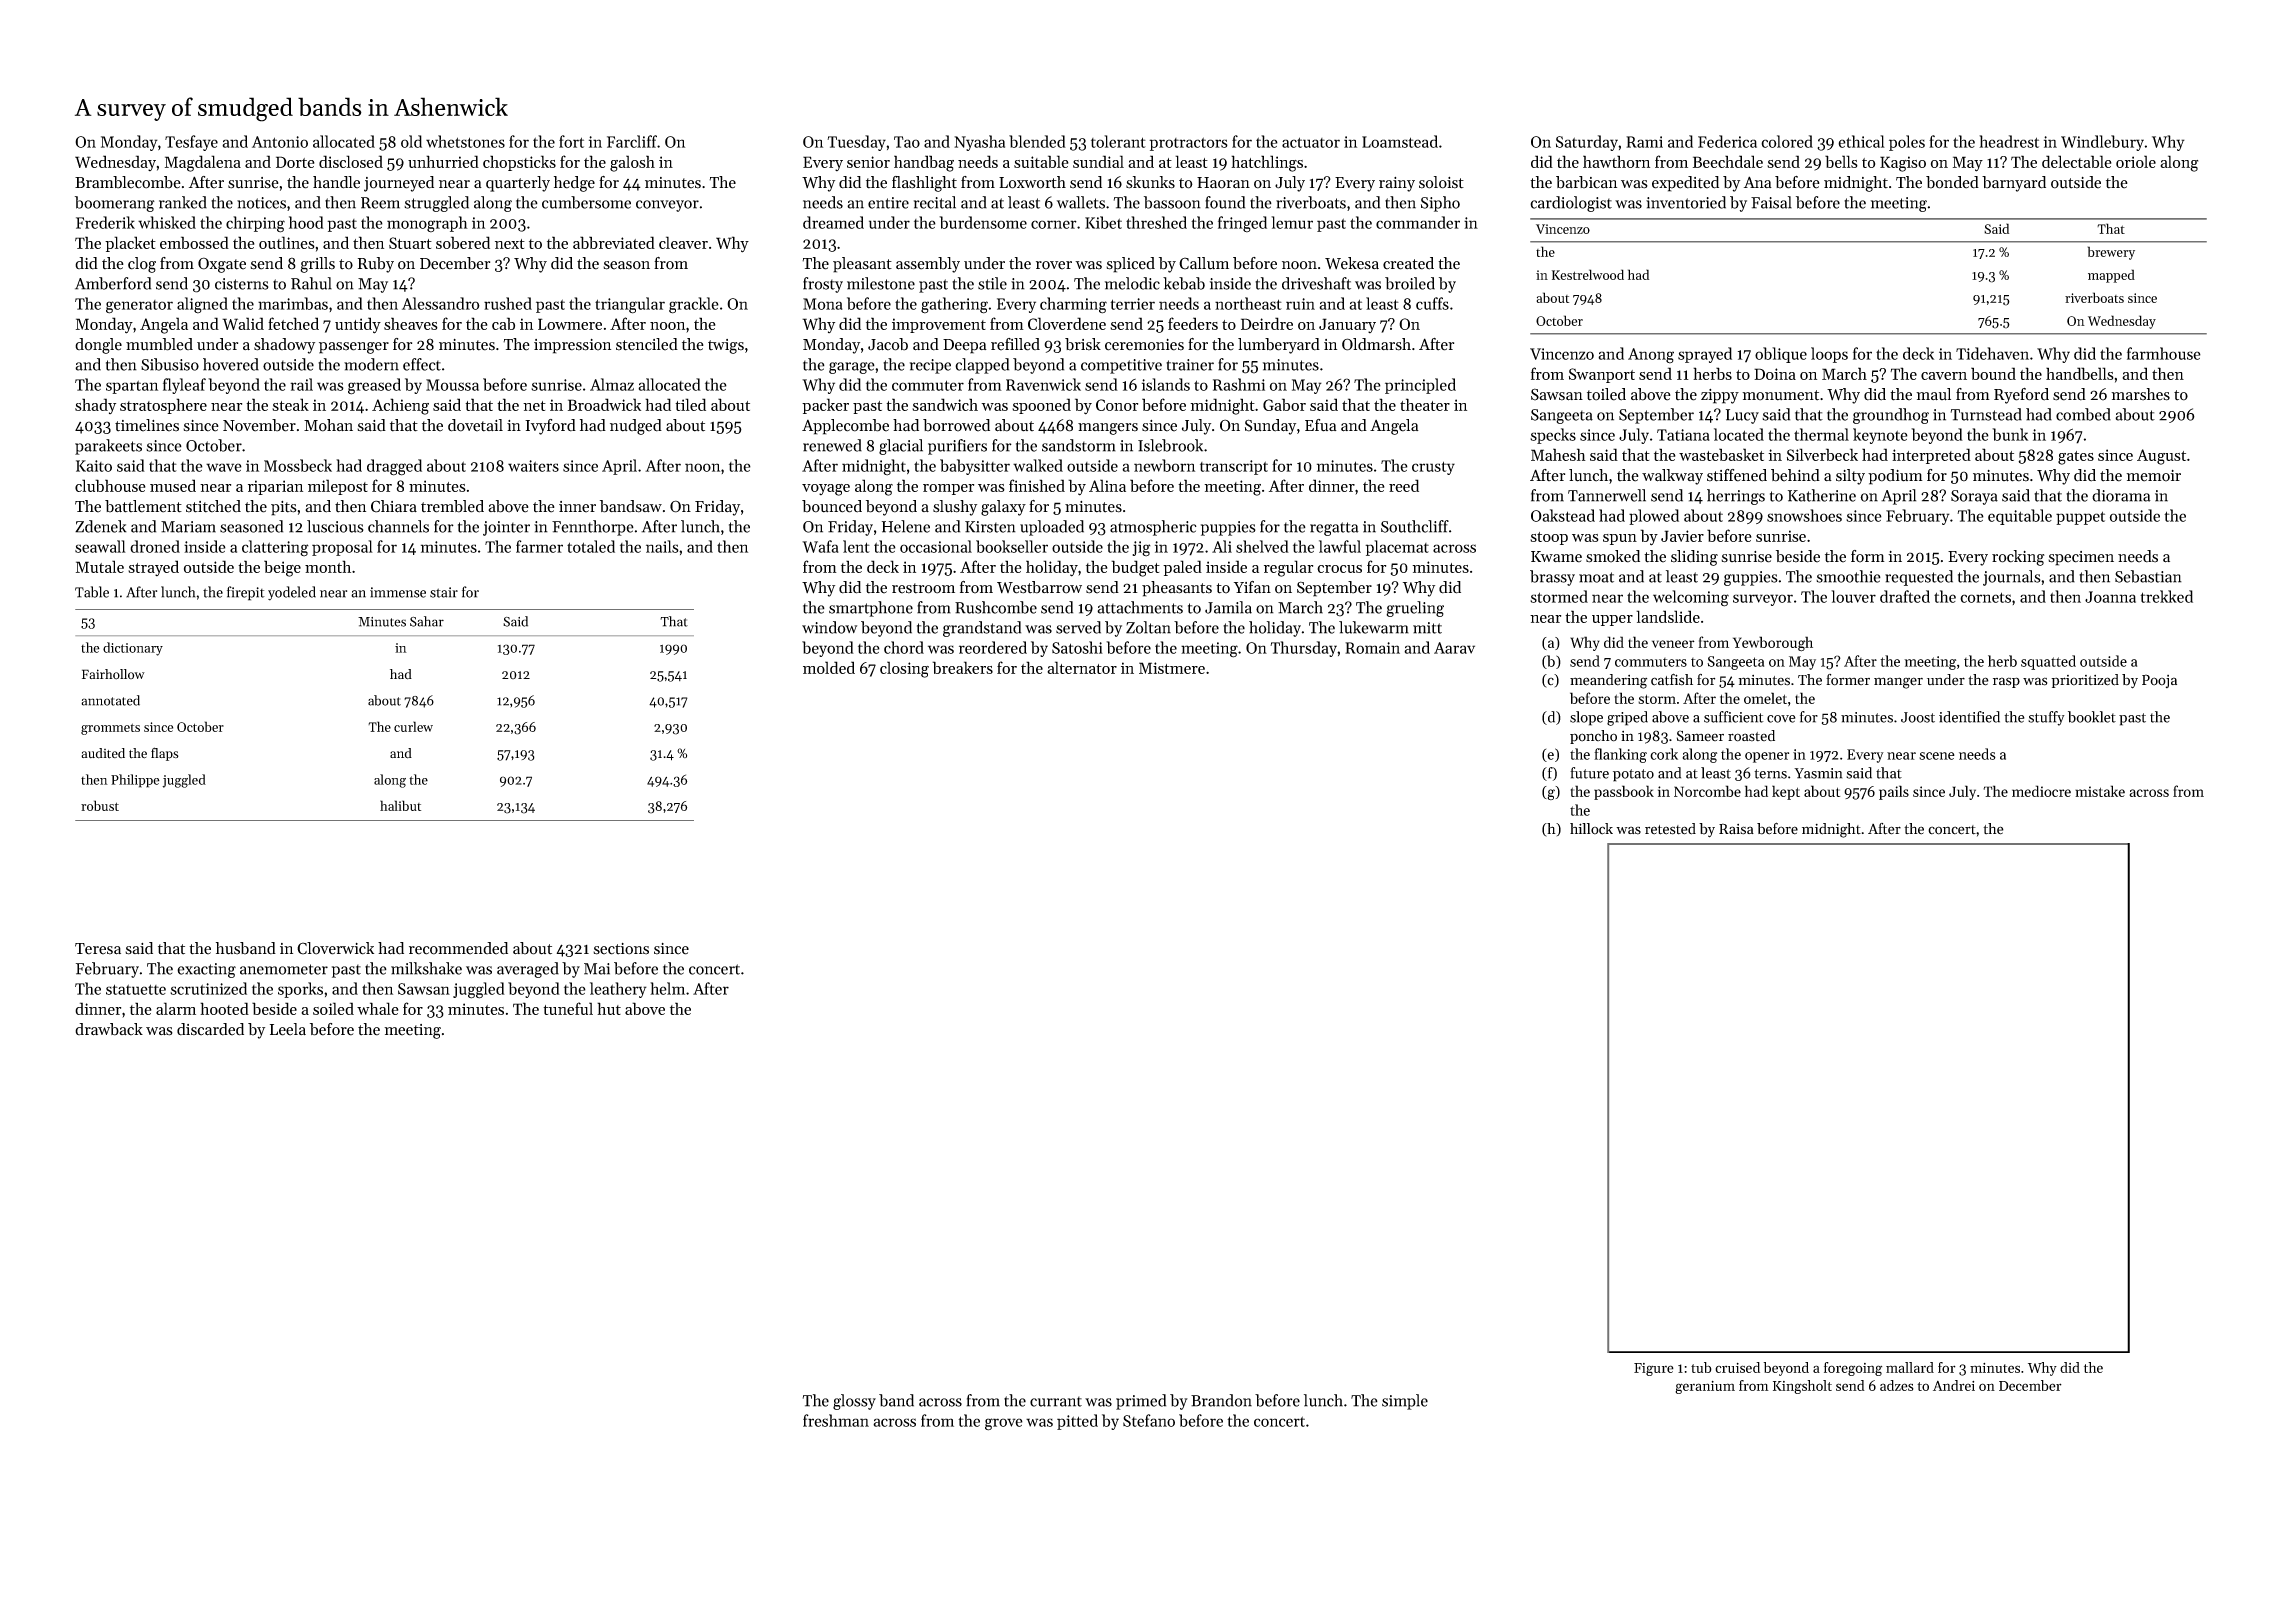 The image size is (2282, 1614). Describe the element at coordinates (1654, 1369) in the screenshot. I see `Figure` at that location.
